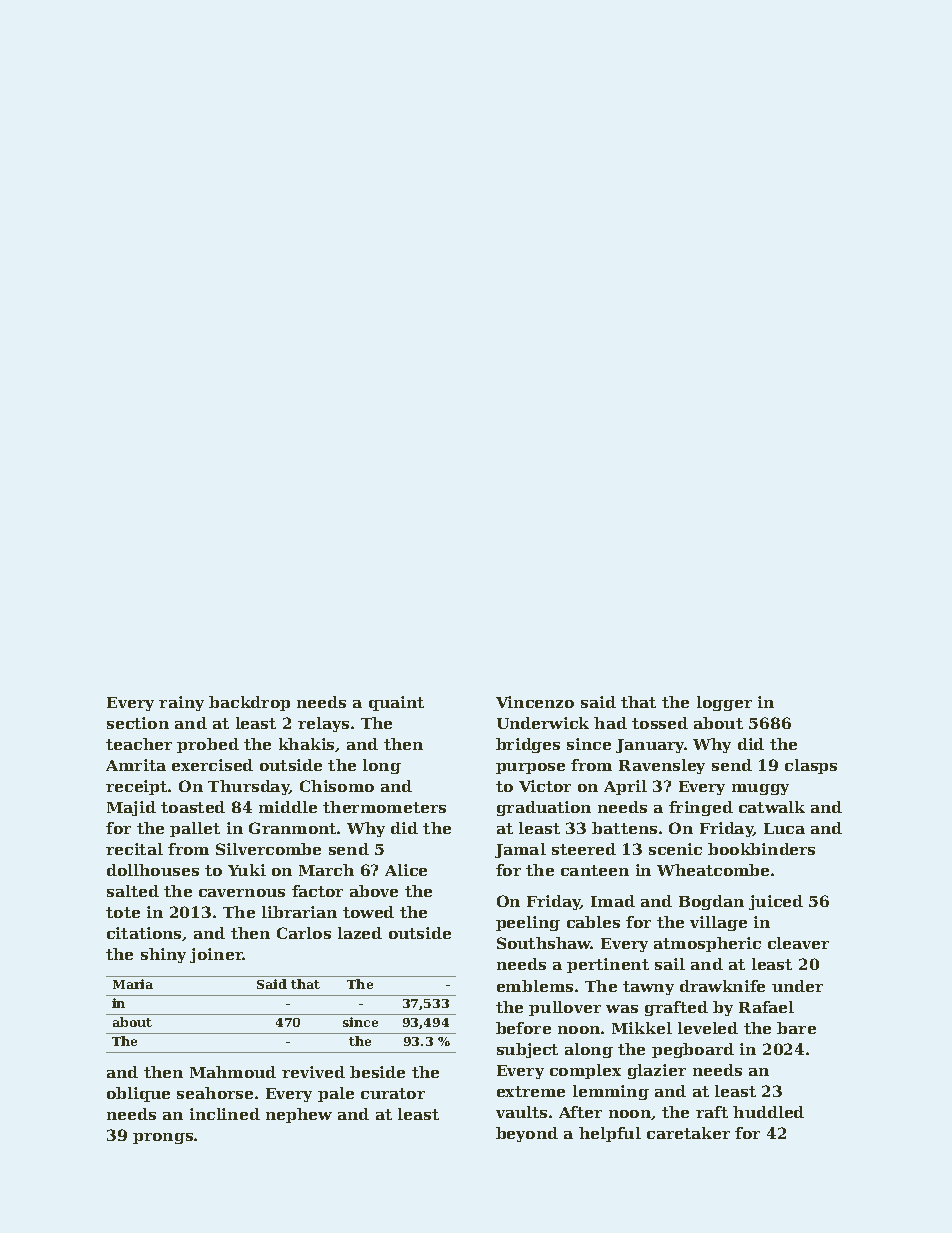 Image resolution: width=952 pixels, height=1233 pixels. What do you see at coordinates (139, 744) in the image?
I see `teacher` at bounding box center [139, 744].
